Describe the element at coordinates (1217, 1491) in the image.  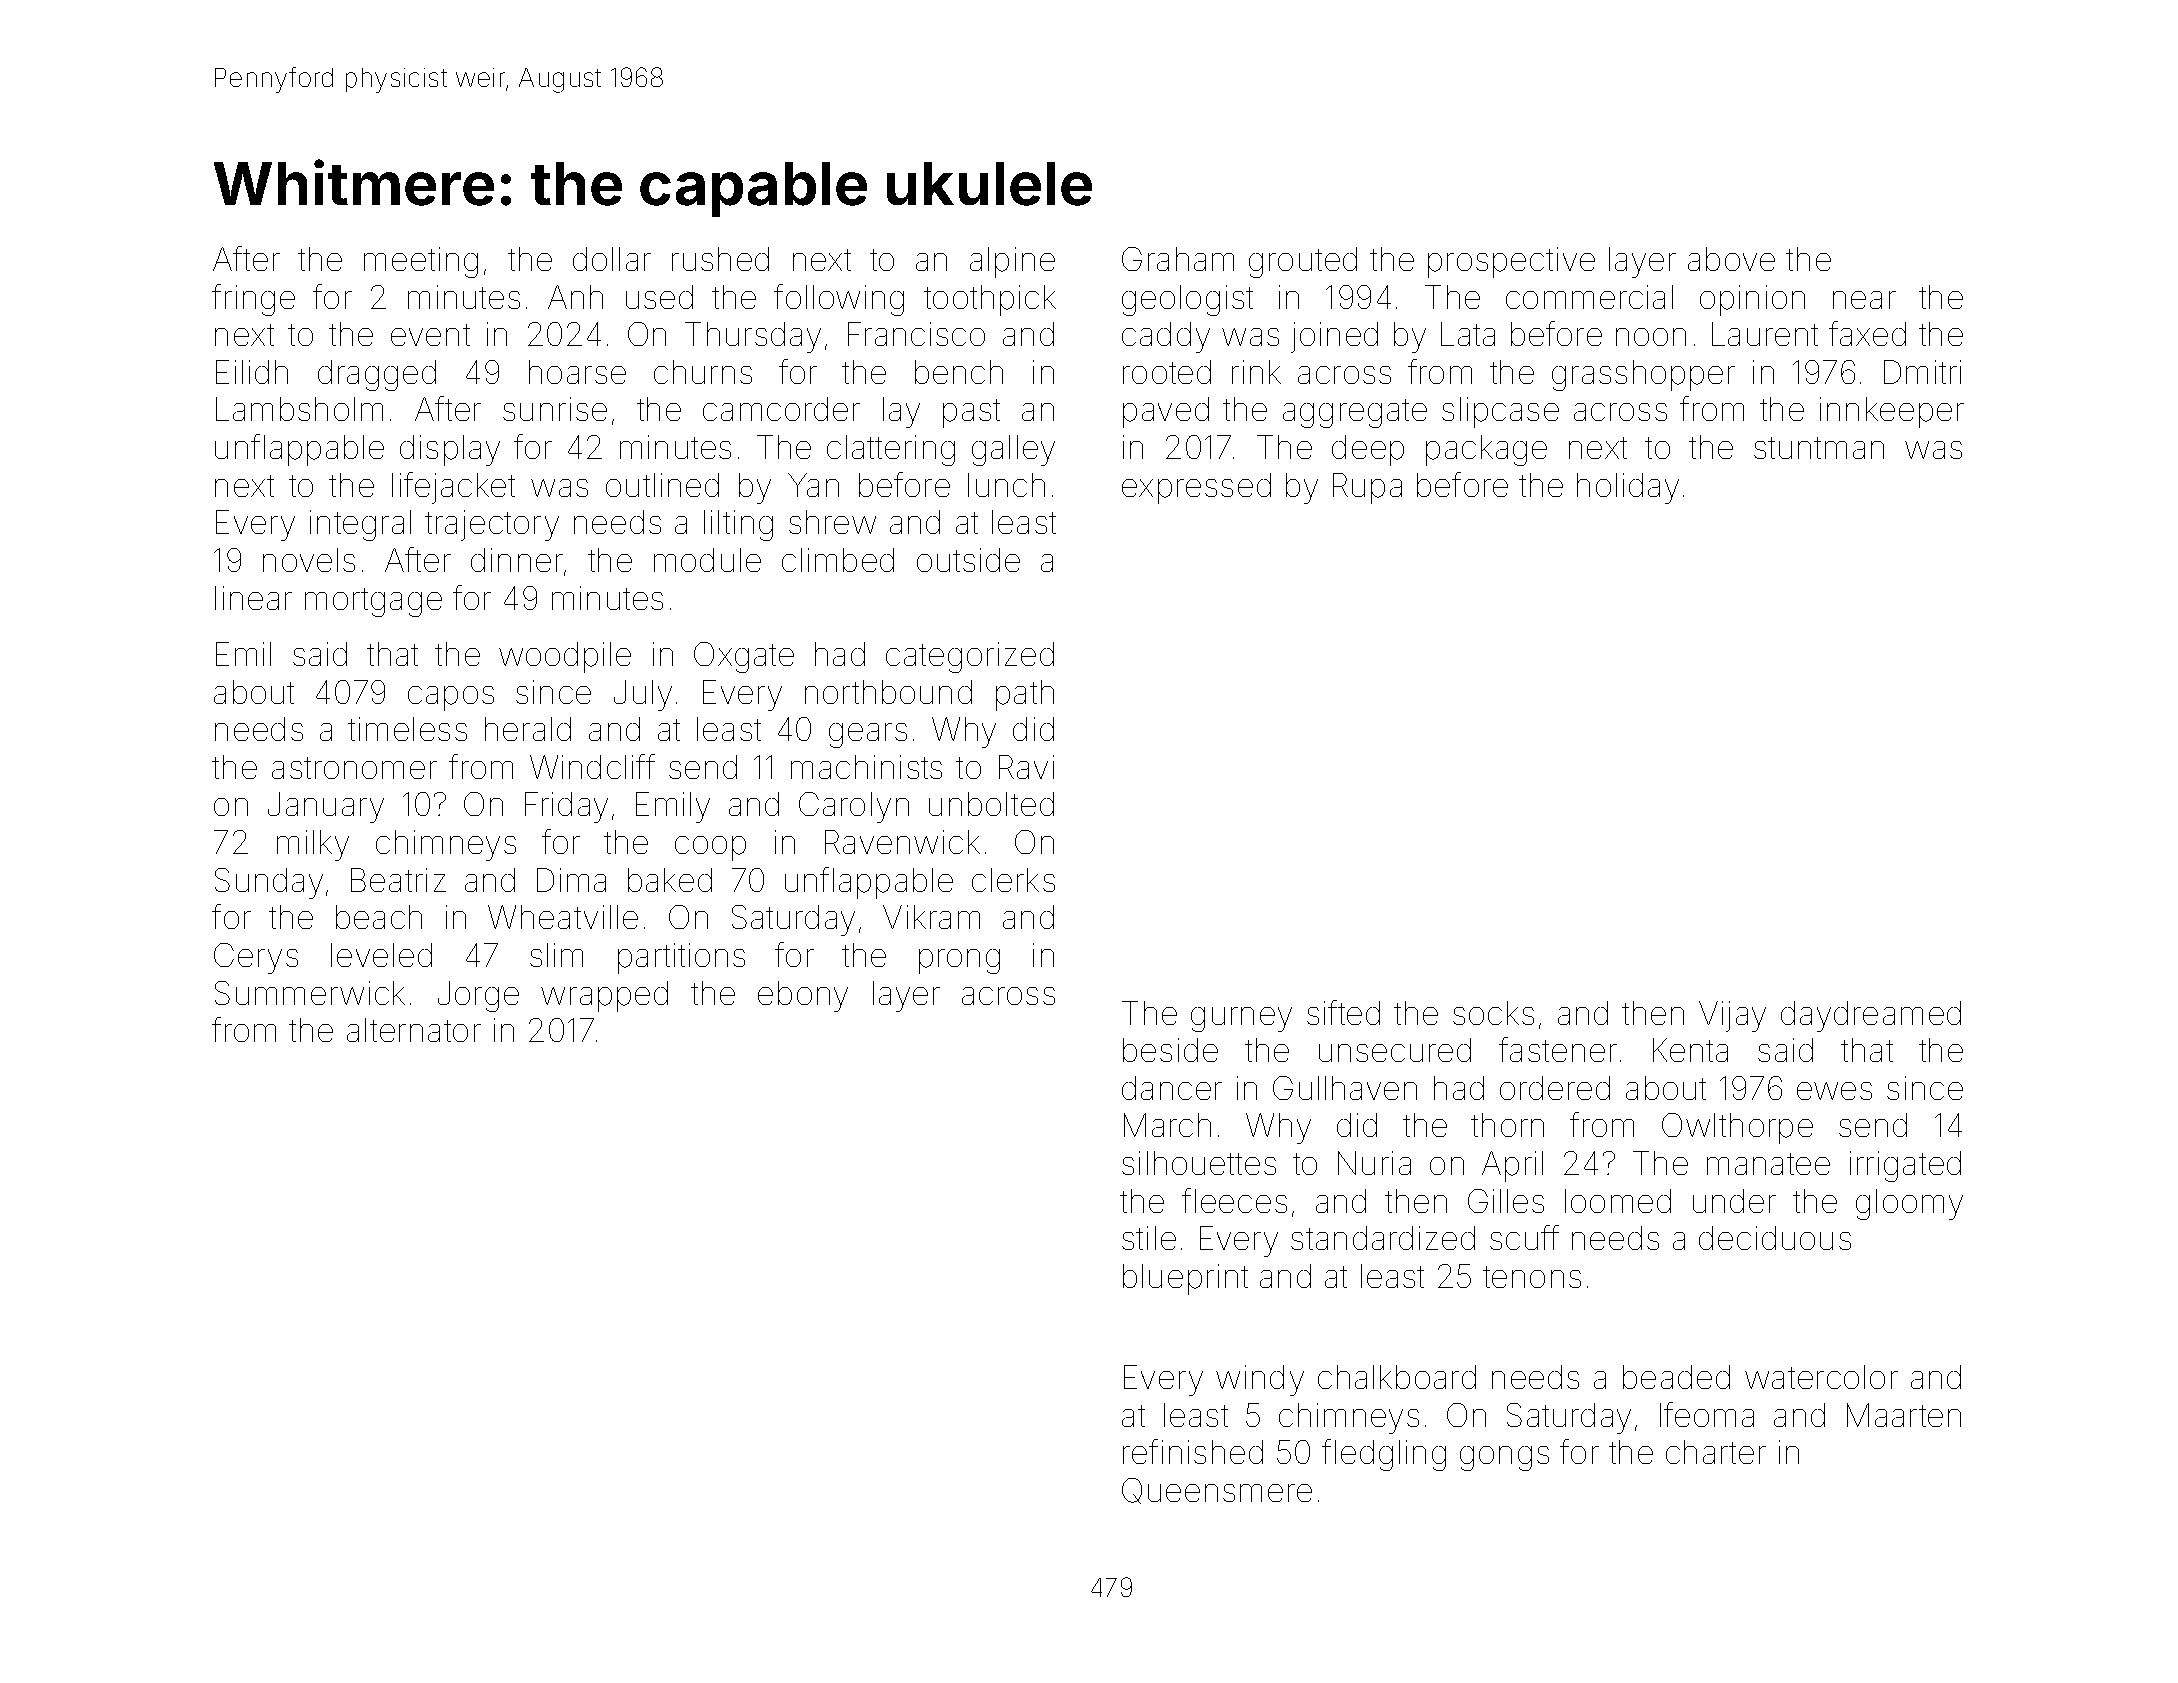
I see `Queensmere` at that location.
